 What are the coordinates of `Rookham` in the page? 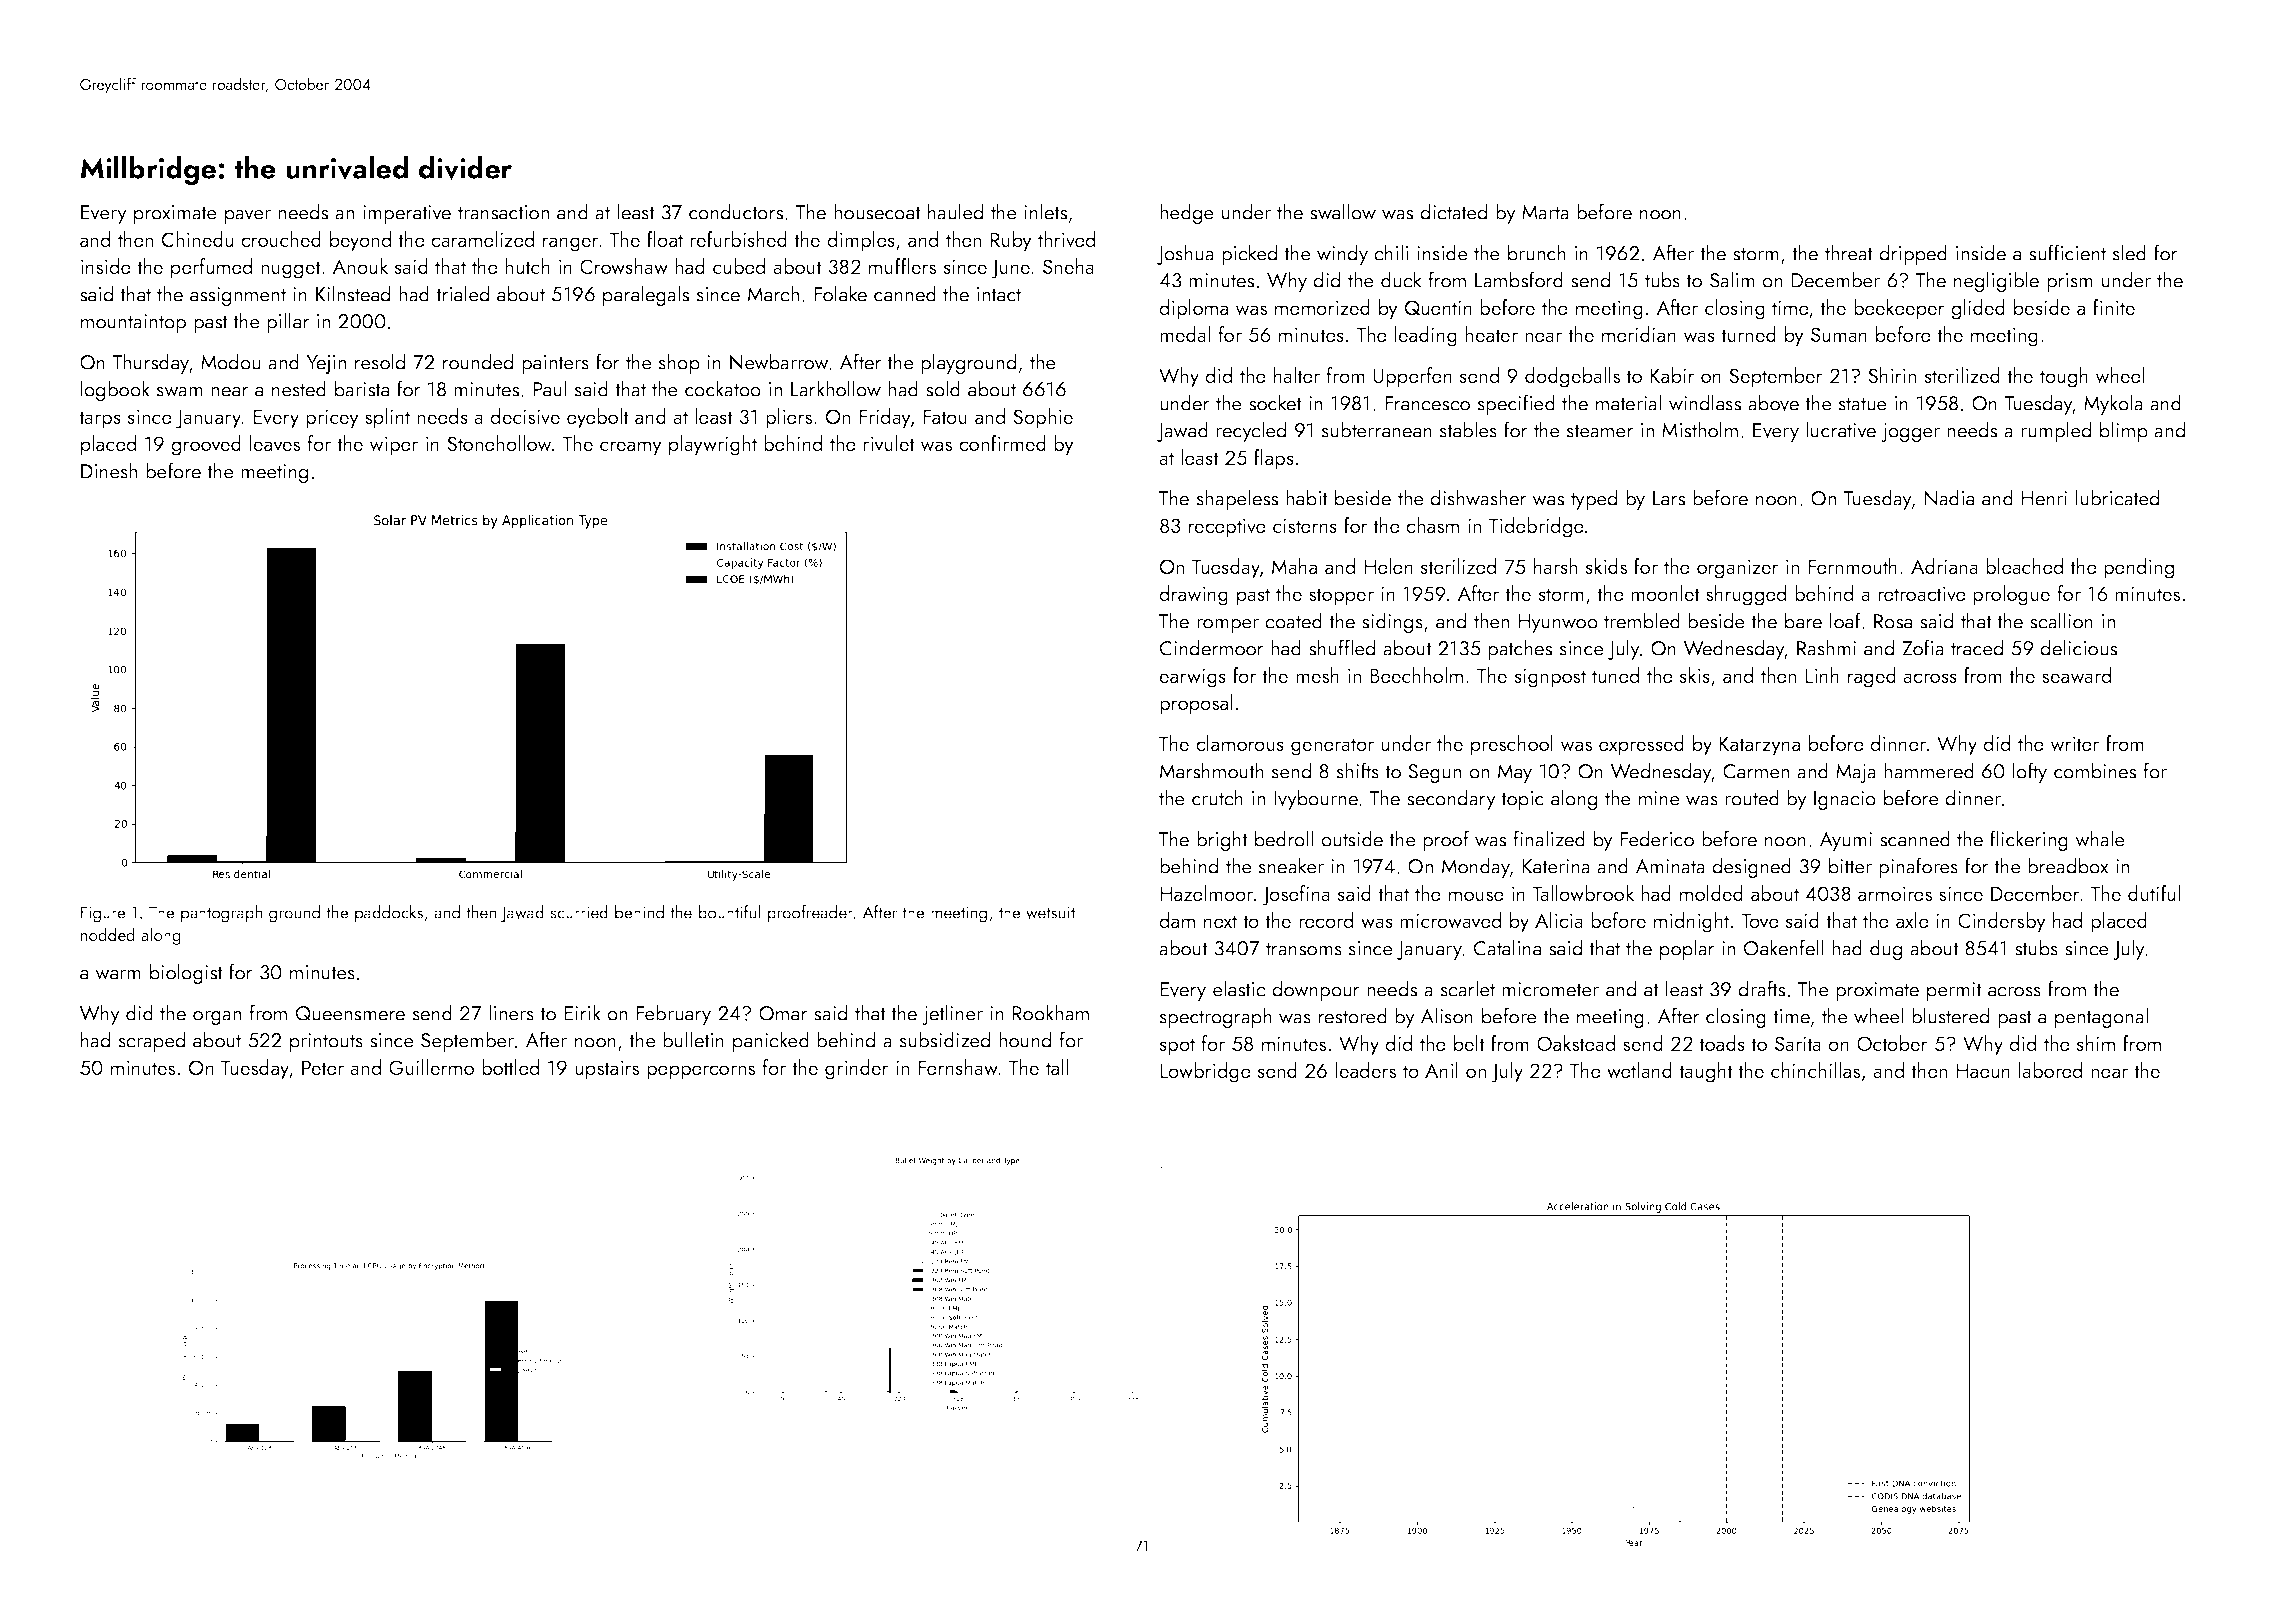 It's located at (1050, 1012).
